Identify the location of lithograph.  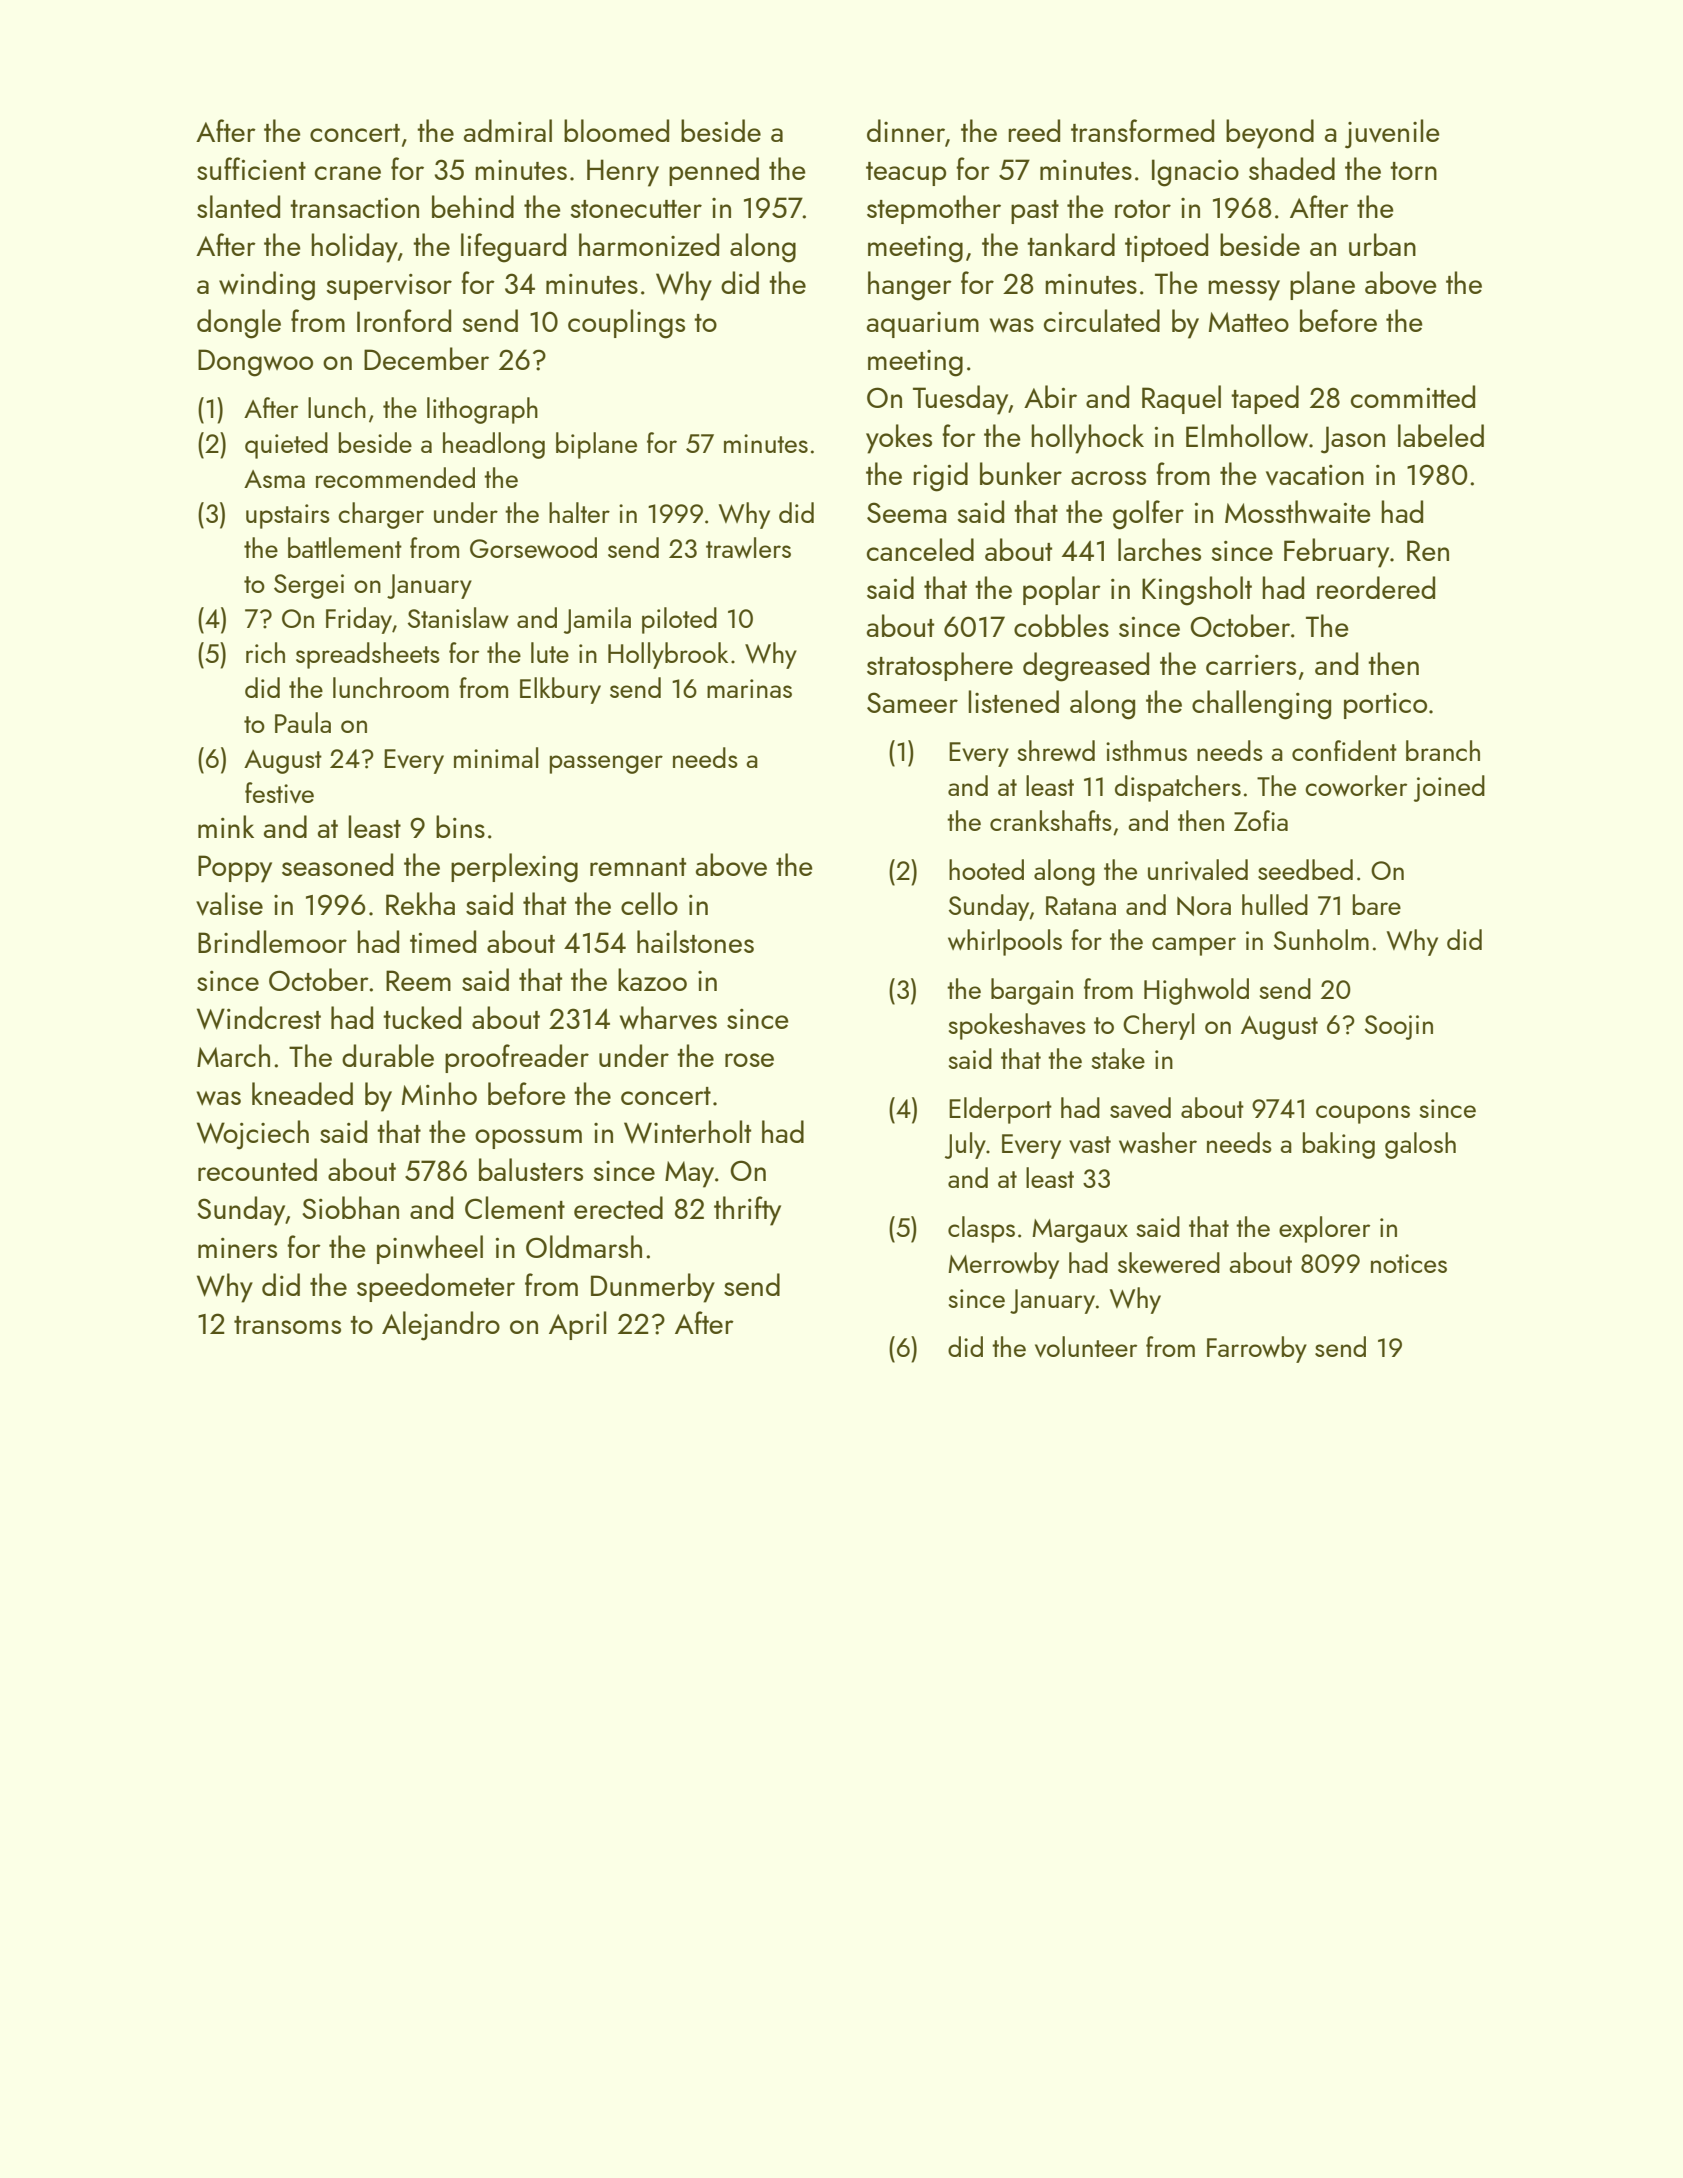
(482, 410).
